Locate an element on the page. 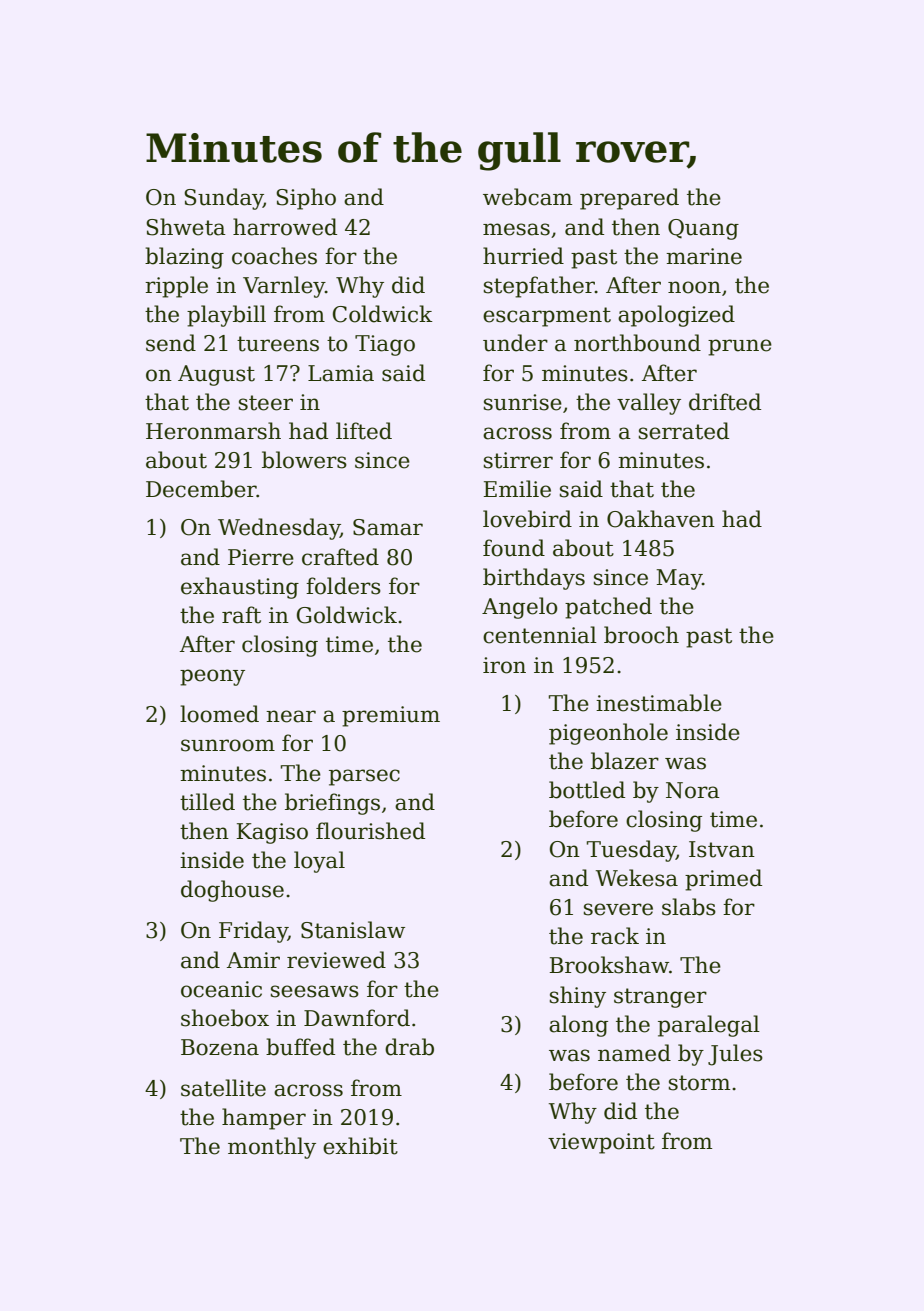 This image has width=924, height=1311. Angelo is located at coordinates (520, 608).
